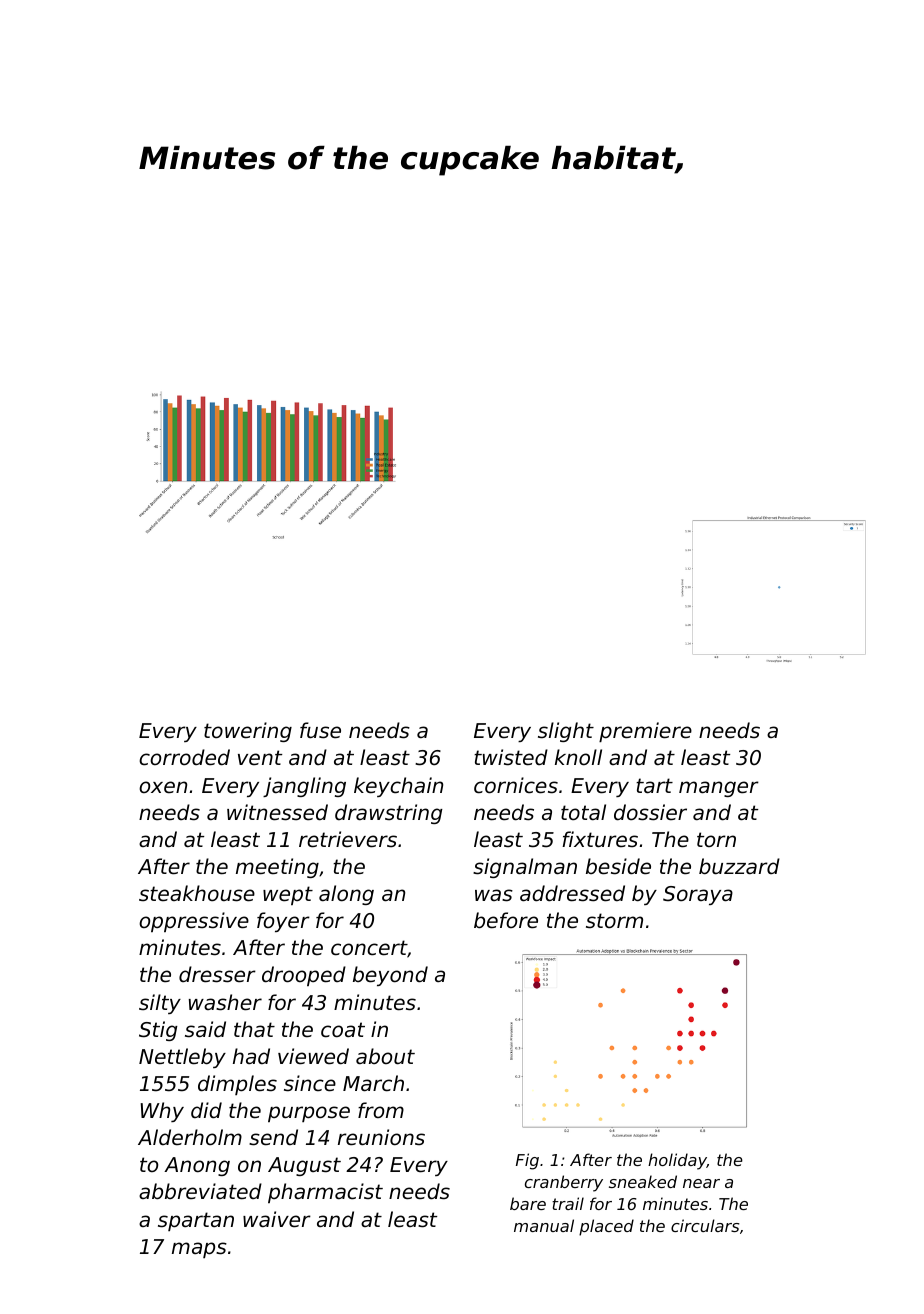 This screenshot has width=924, height=1314. Describe the element at coordinates (277, 1219) in the screenshot. I see `waiver` at that location.
